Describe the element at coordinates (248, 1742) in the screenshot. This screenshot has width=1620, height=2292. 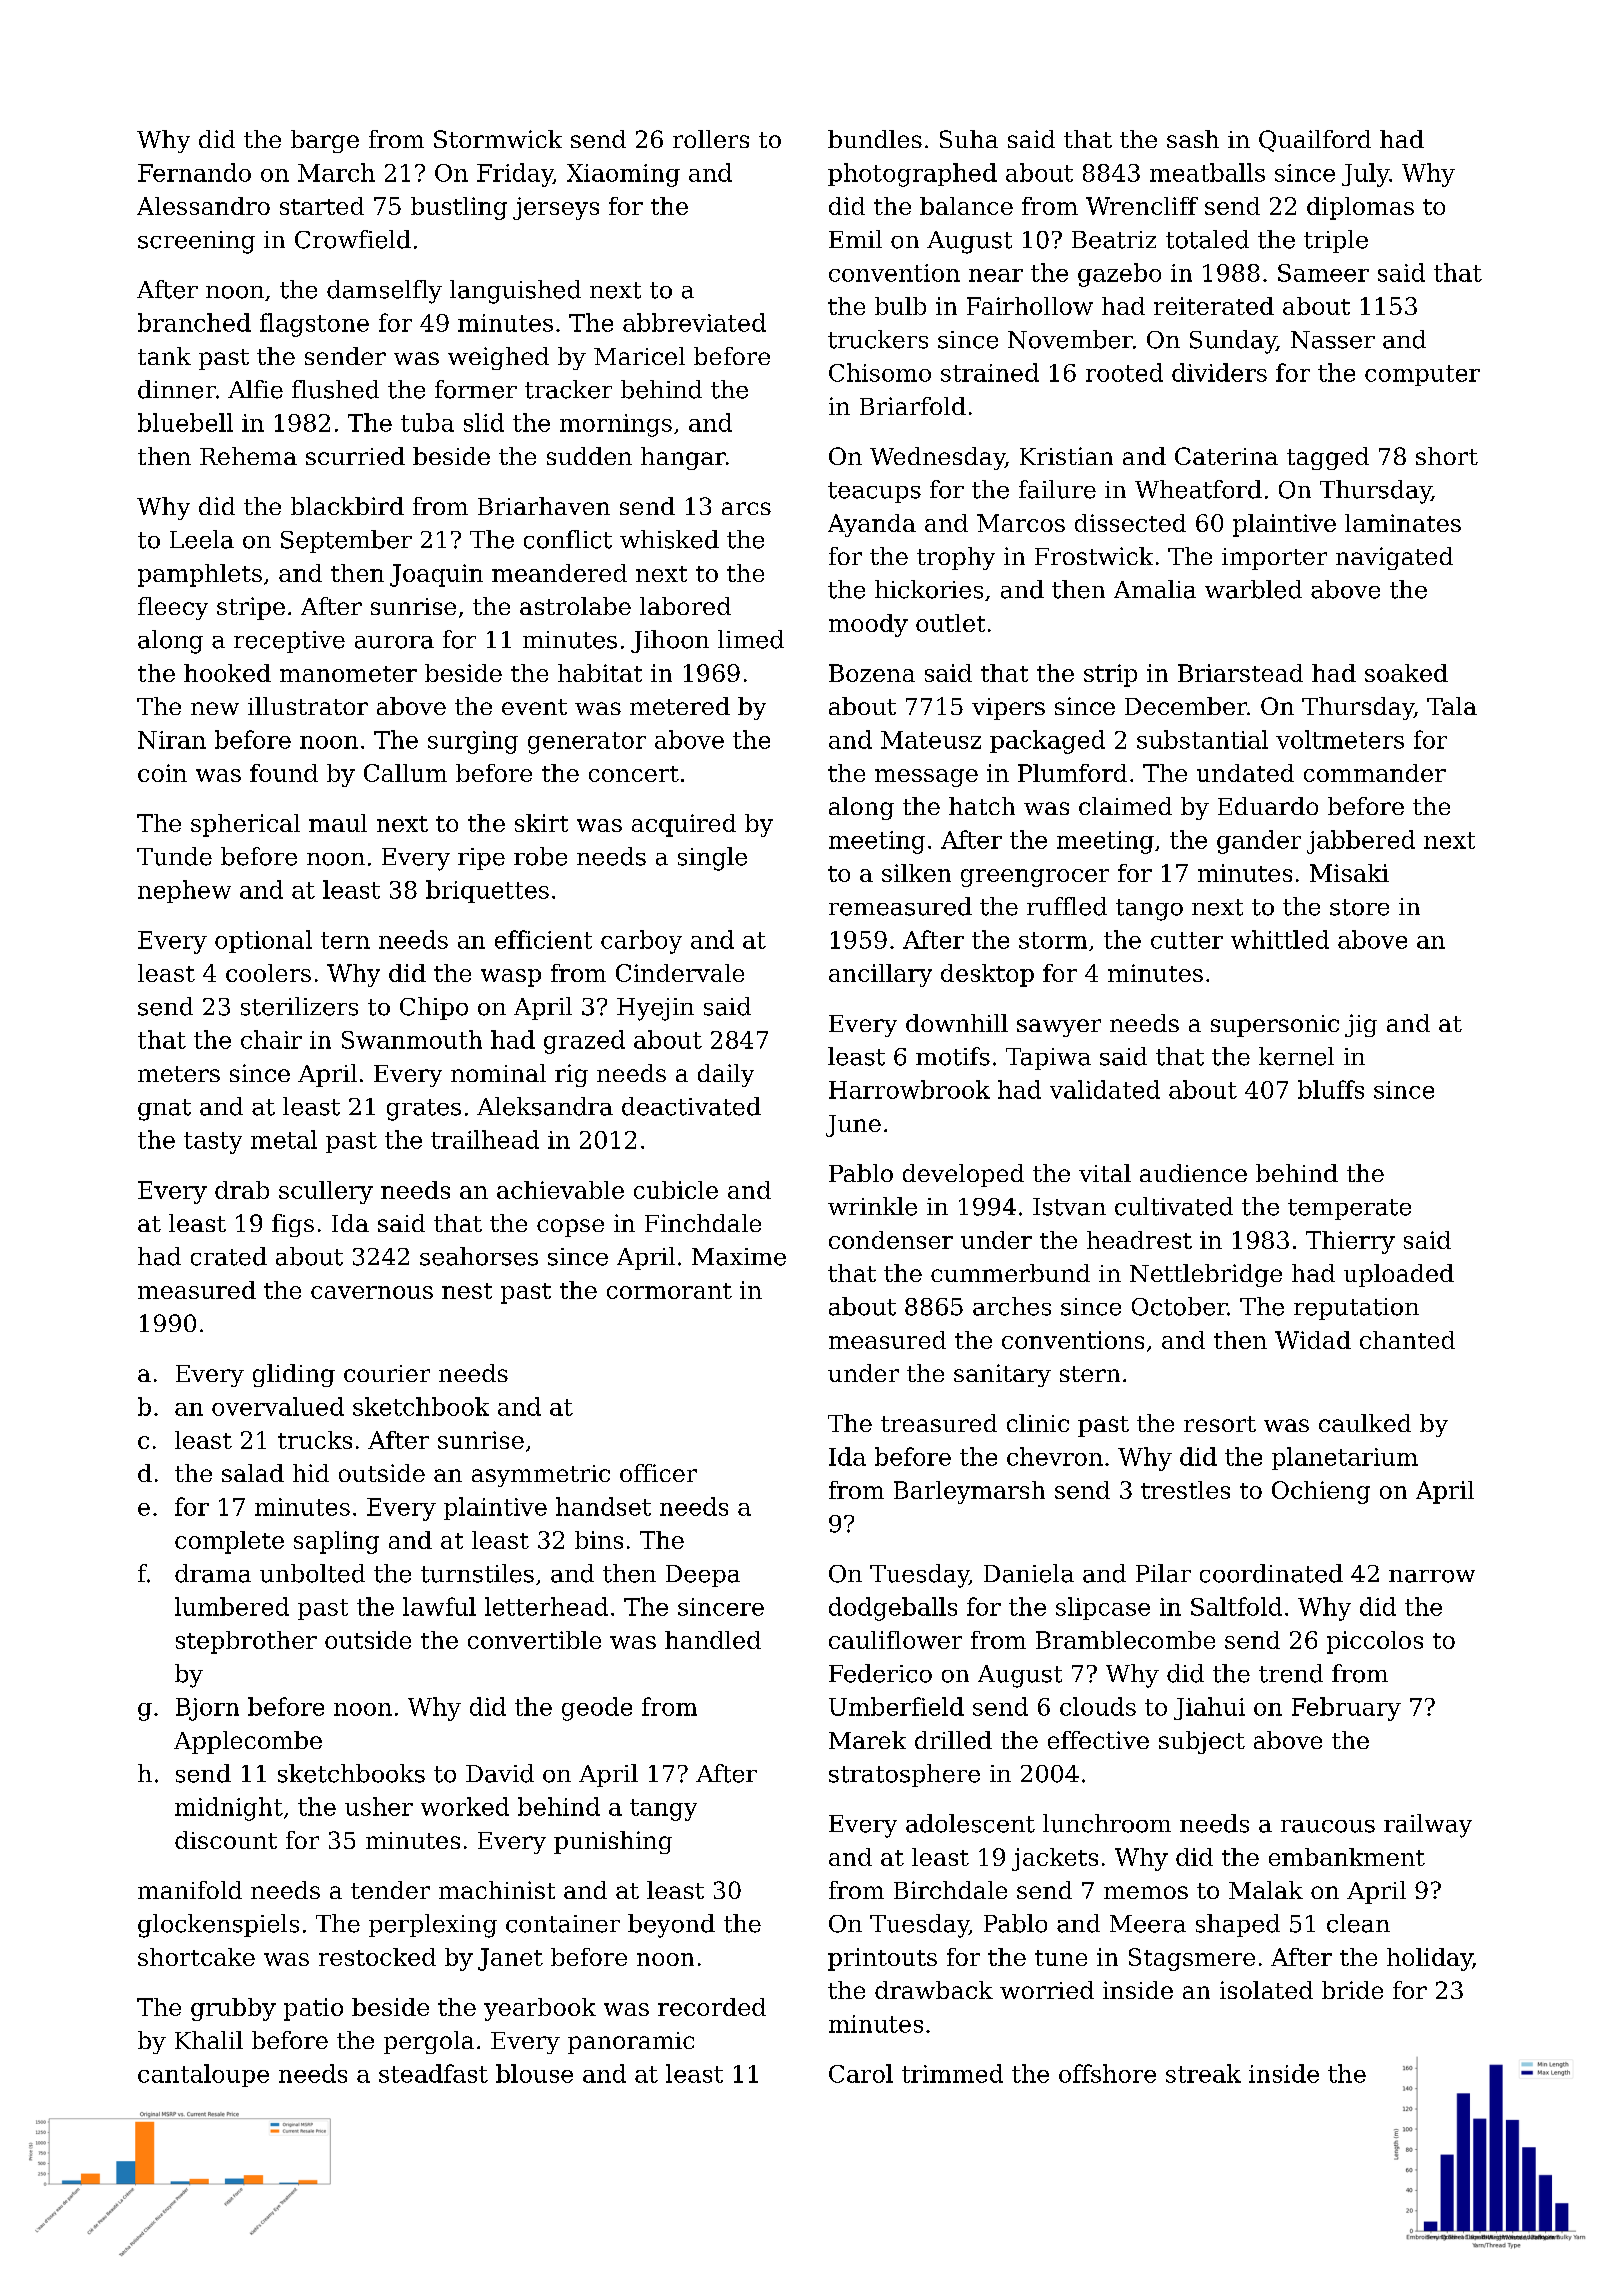
I see `Applecombe` at that location.
